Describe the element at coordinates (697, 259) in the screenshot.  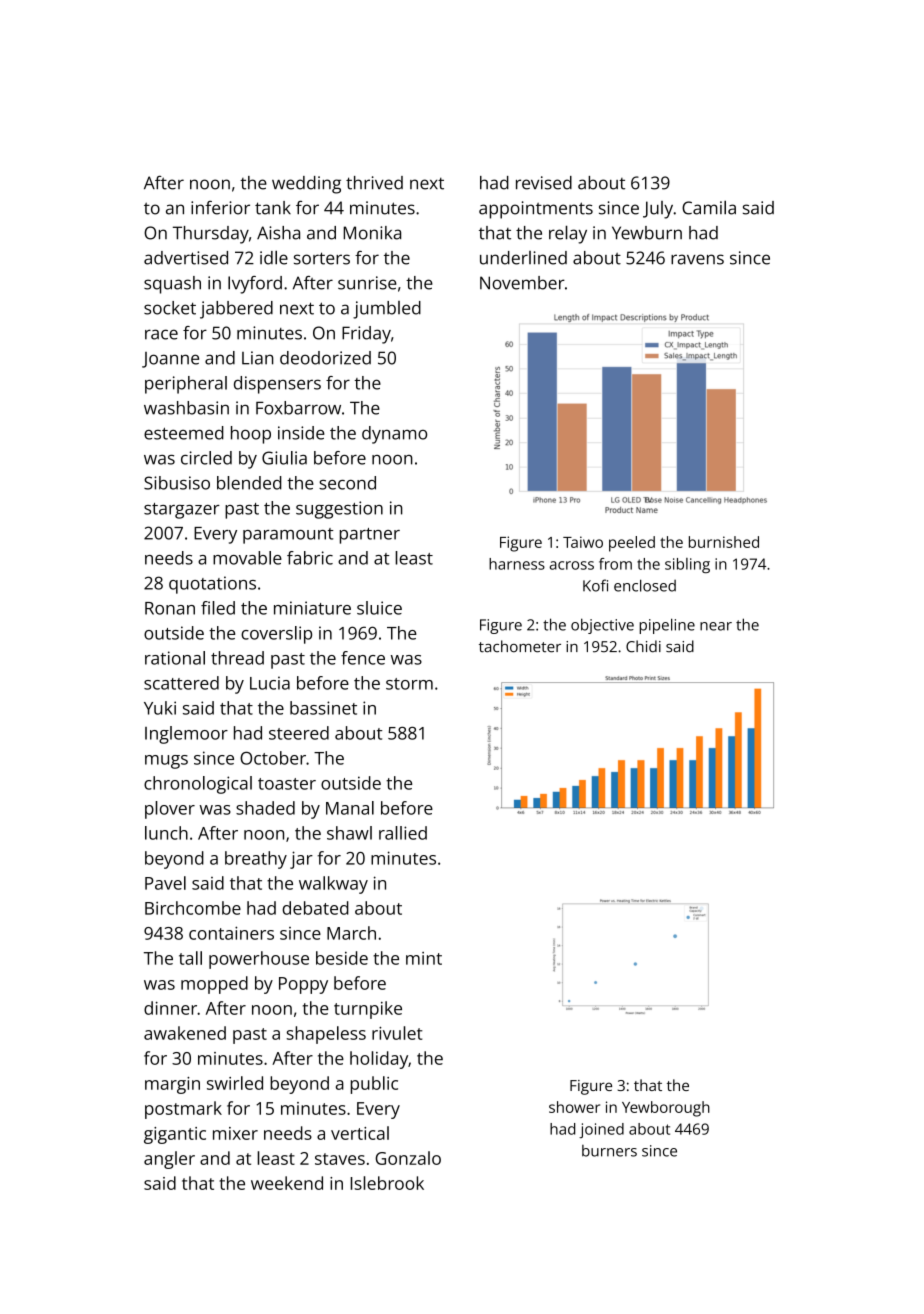
I see `ravens` at that location.
